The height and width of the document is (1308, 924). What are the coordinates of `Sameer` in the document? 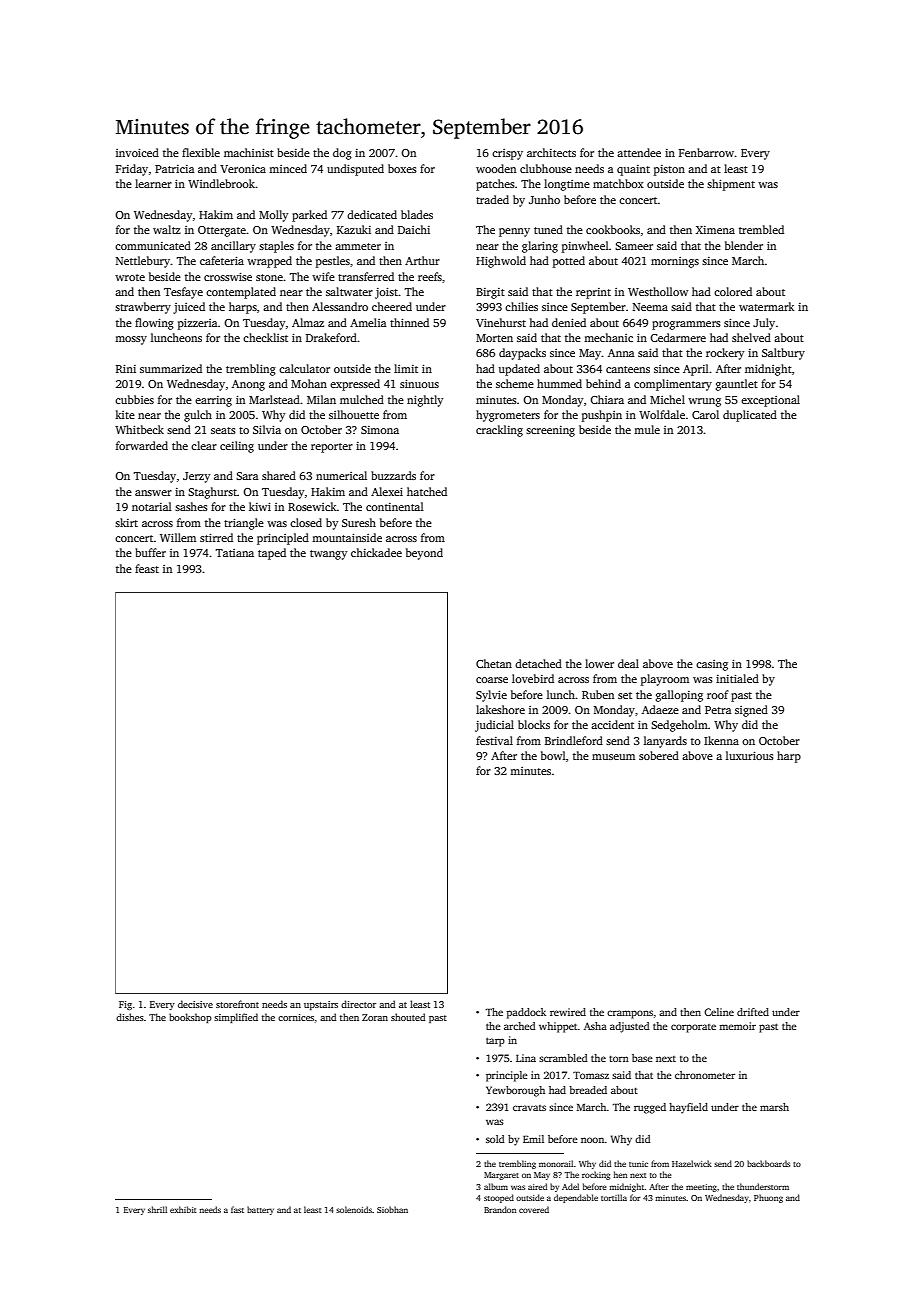 It's located at (634, 246).
